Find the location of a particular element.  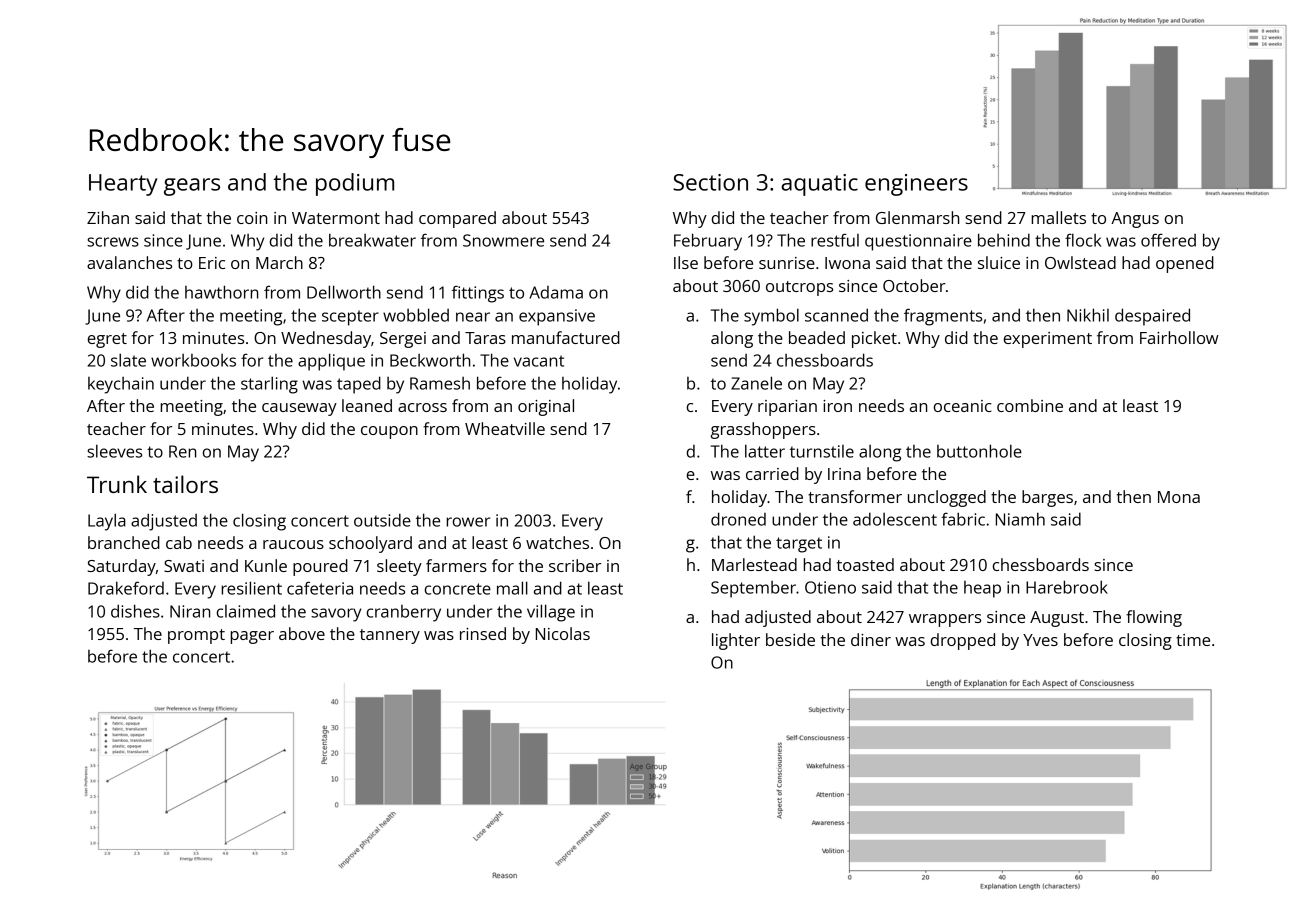

Section is located at coordinates (710, 182).
